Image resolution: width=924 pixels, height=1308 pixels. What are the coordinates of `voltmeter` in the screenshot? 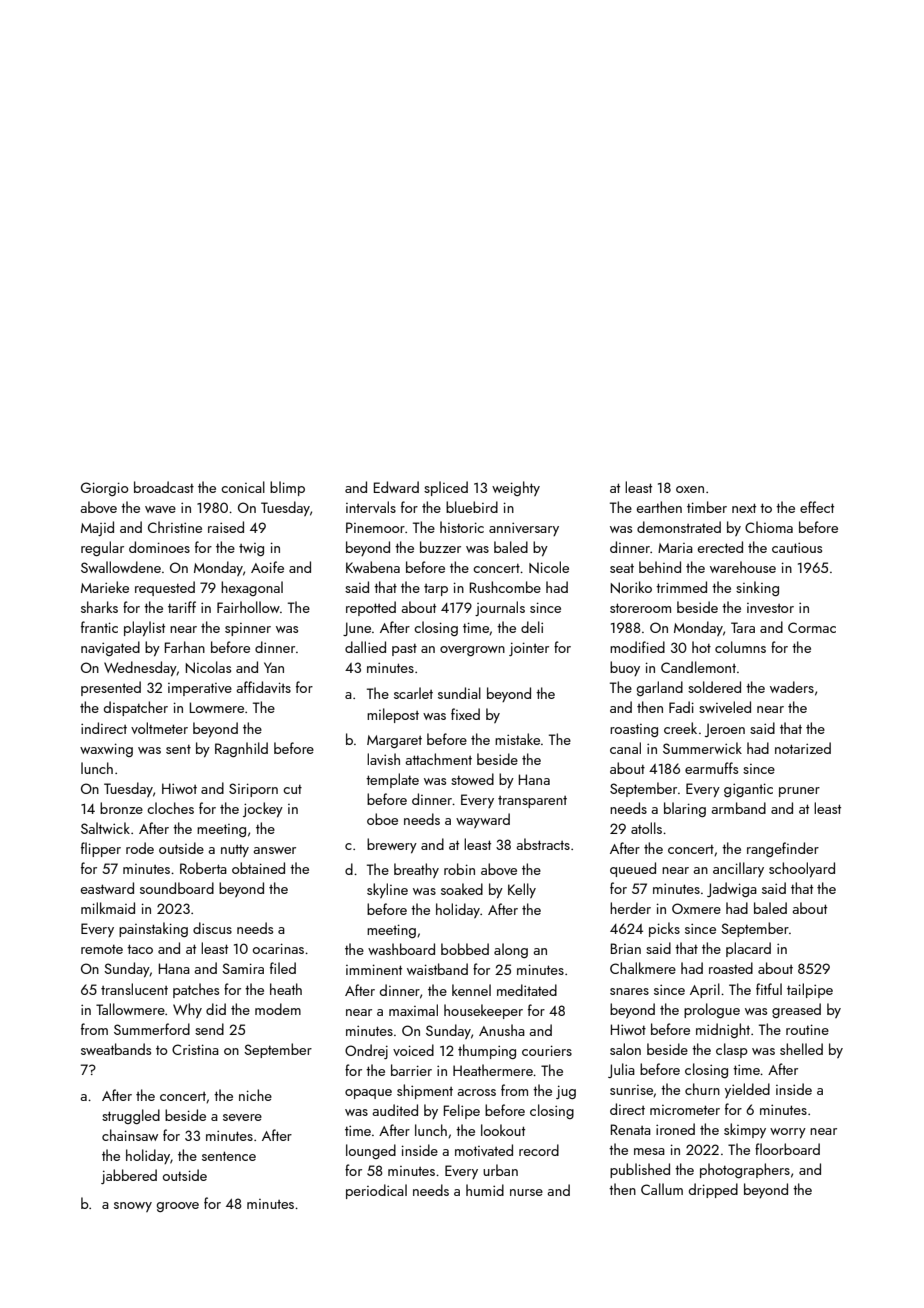 It's located at (159, 728).
